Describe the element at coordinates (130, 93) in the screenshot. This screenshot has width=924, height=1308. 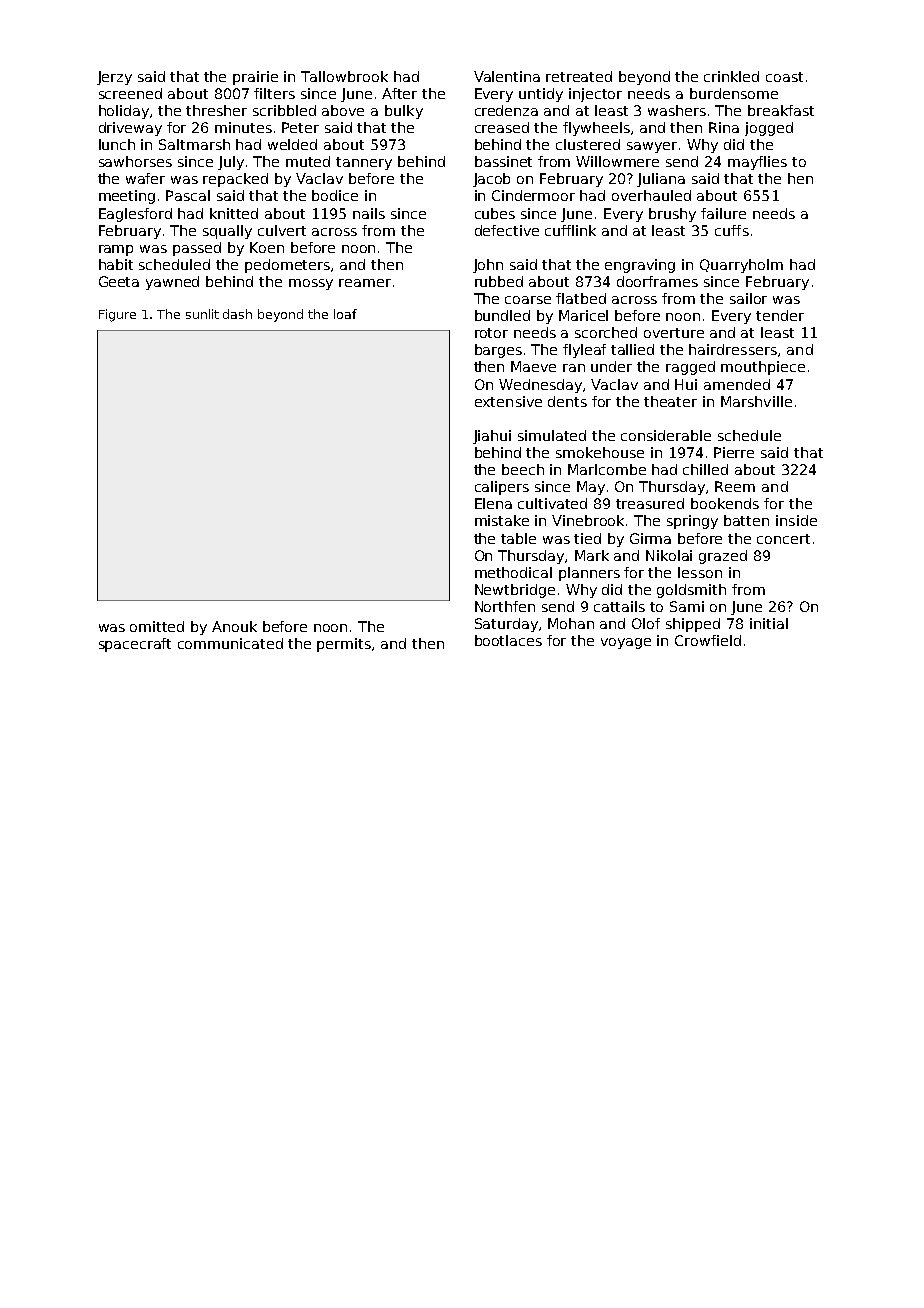
I see `screened` at that location.
